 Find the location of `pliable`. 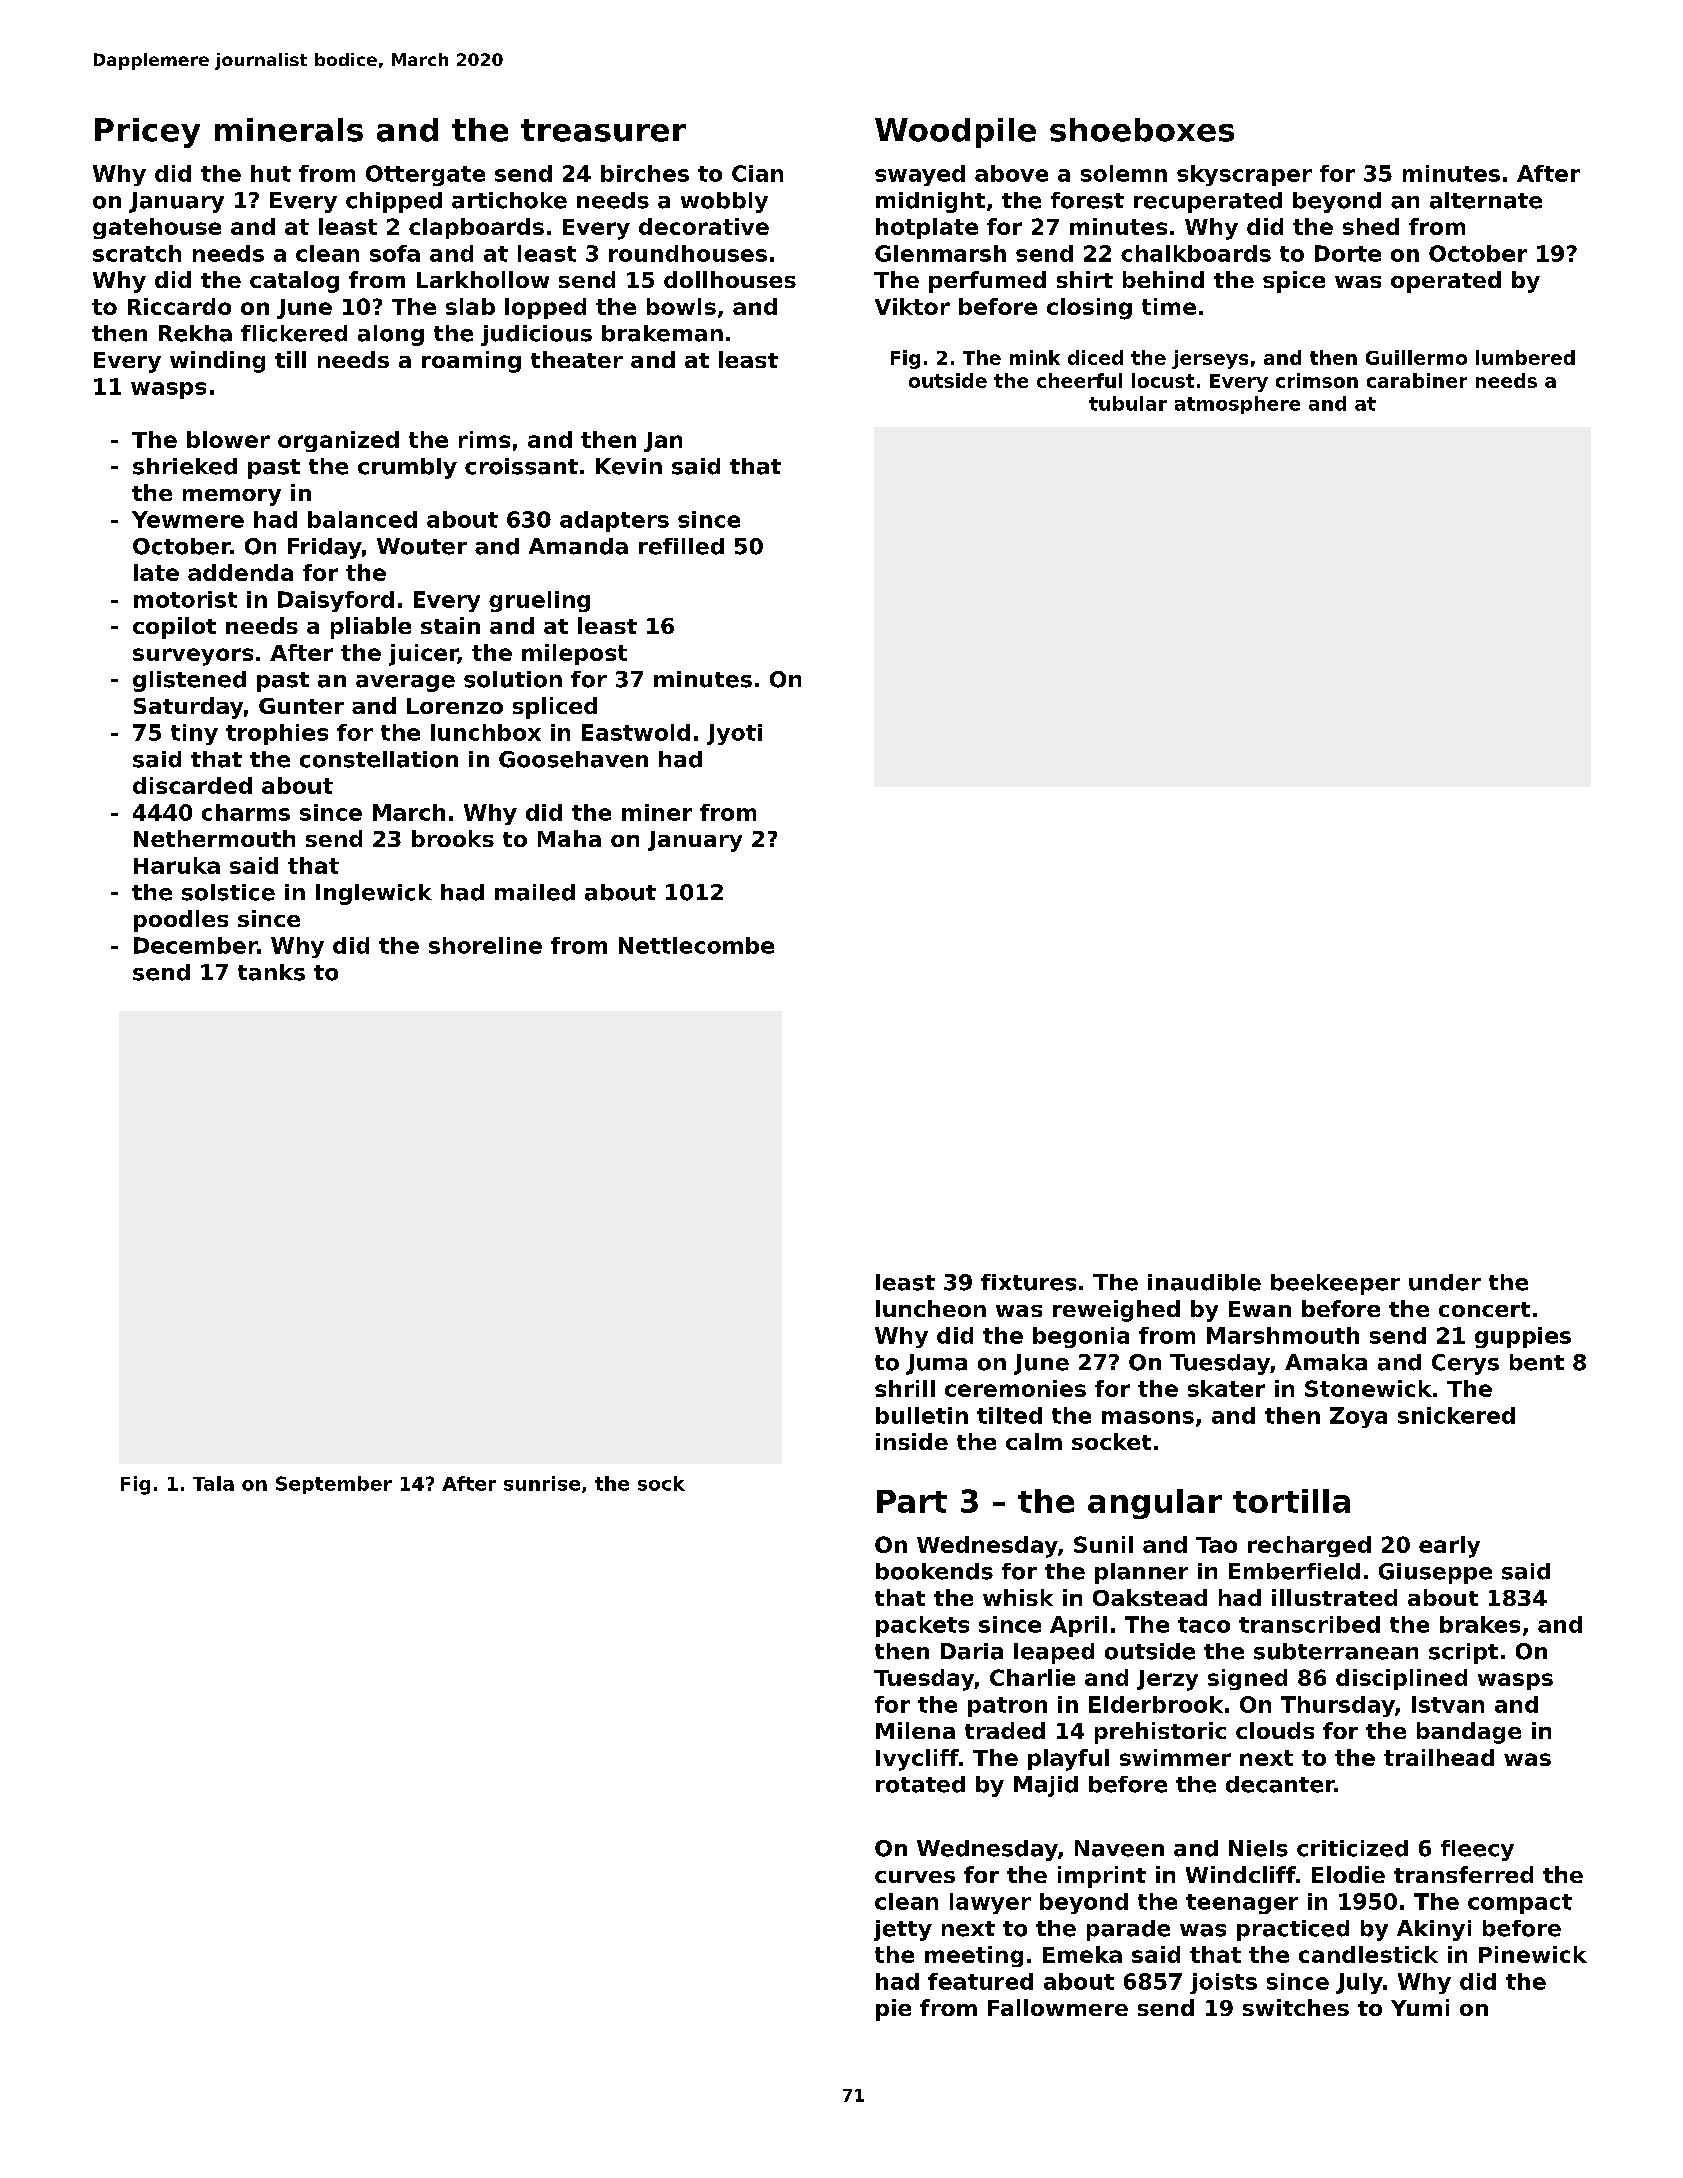

pliable is located at coordinates (371, 628).
